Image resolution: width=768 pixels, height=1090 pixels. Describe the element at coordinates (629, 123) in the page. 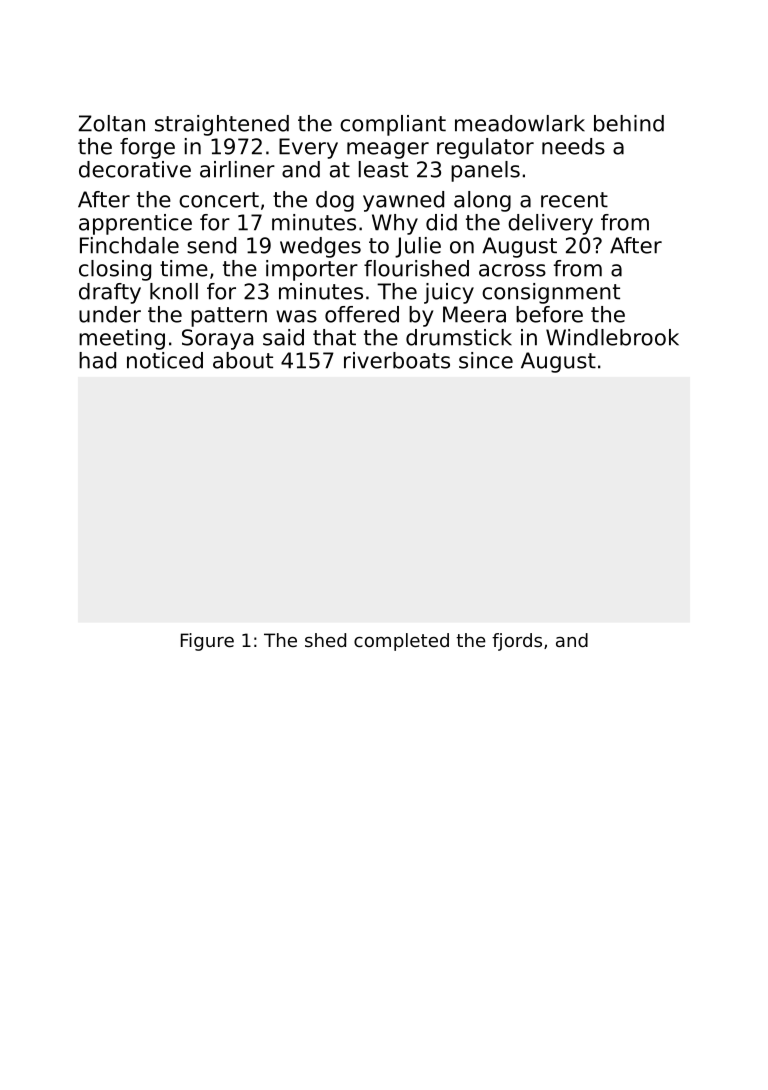

I see `behind` at that location.
